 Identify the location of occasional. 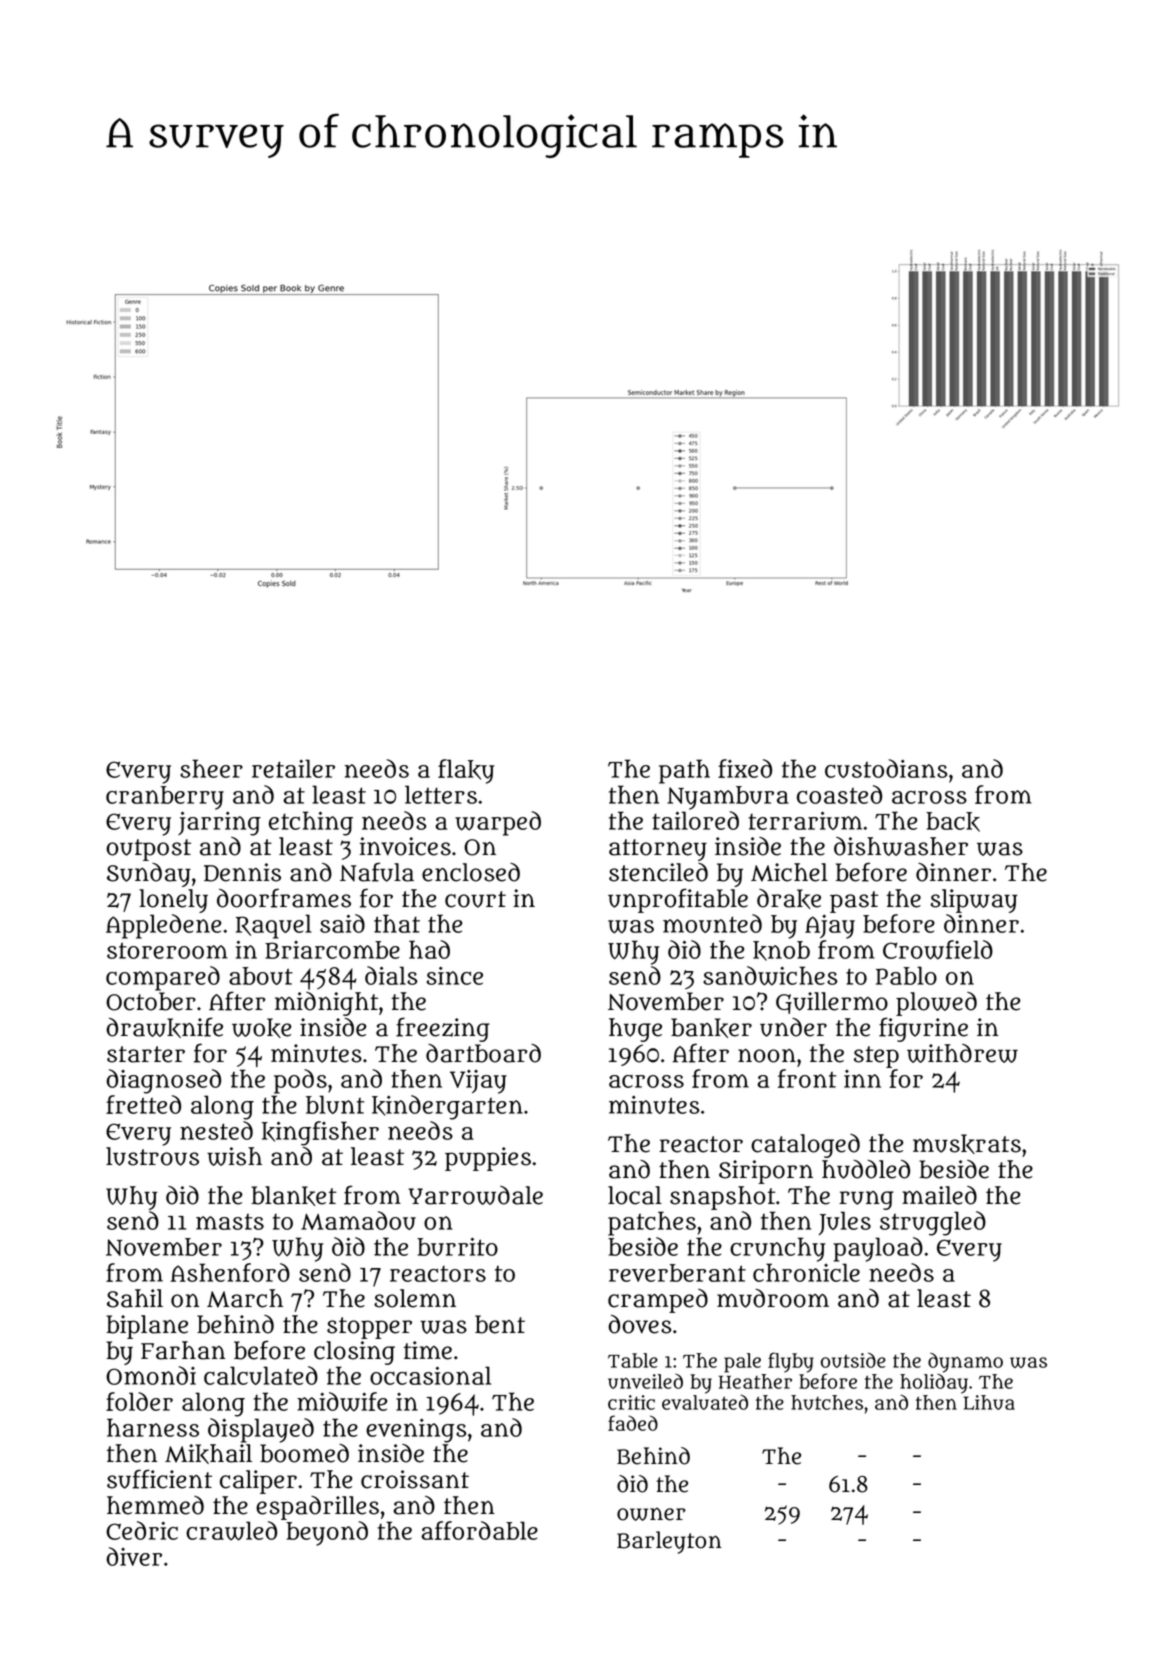
(430, 1375).
